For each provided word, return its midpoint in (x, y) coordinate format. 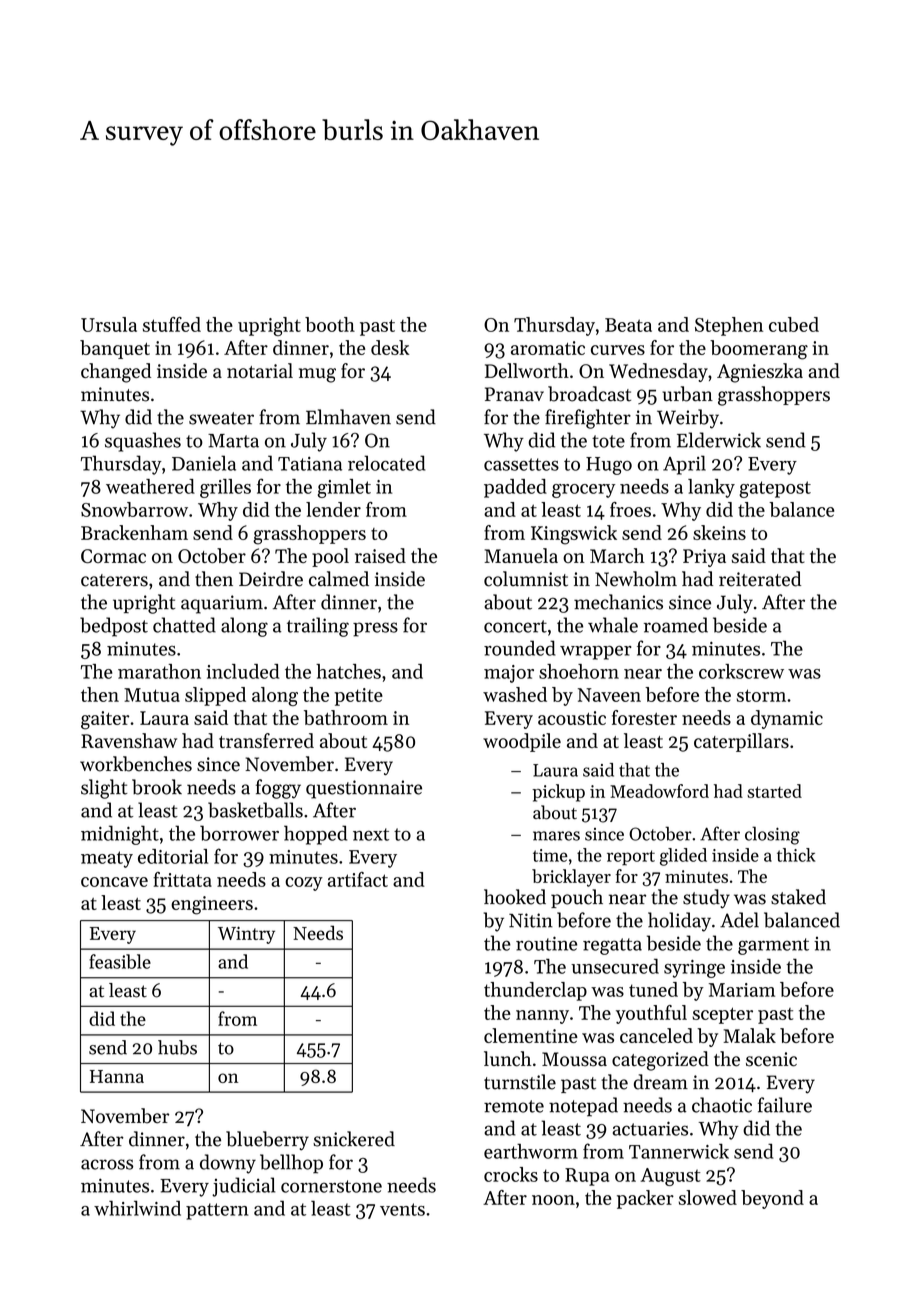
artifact (358, 879)
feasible (120, 961)
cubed (794, 324)
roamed (676, 625)
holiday (679, 922)
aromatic (548, 348)
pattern (217, 1211)
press (375, 629)
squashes (143, 442)
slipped (215, 696)
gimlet (344, 488)
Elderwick (719, 440)
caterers (114, 580)
